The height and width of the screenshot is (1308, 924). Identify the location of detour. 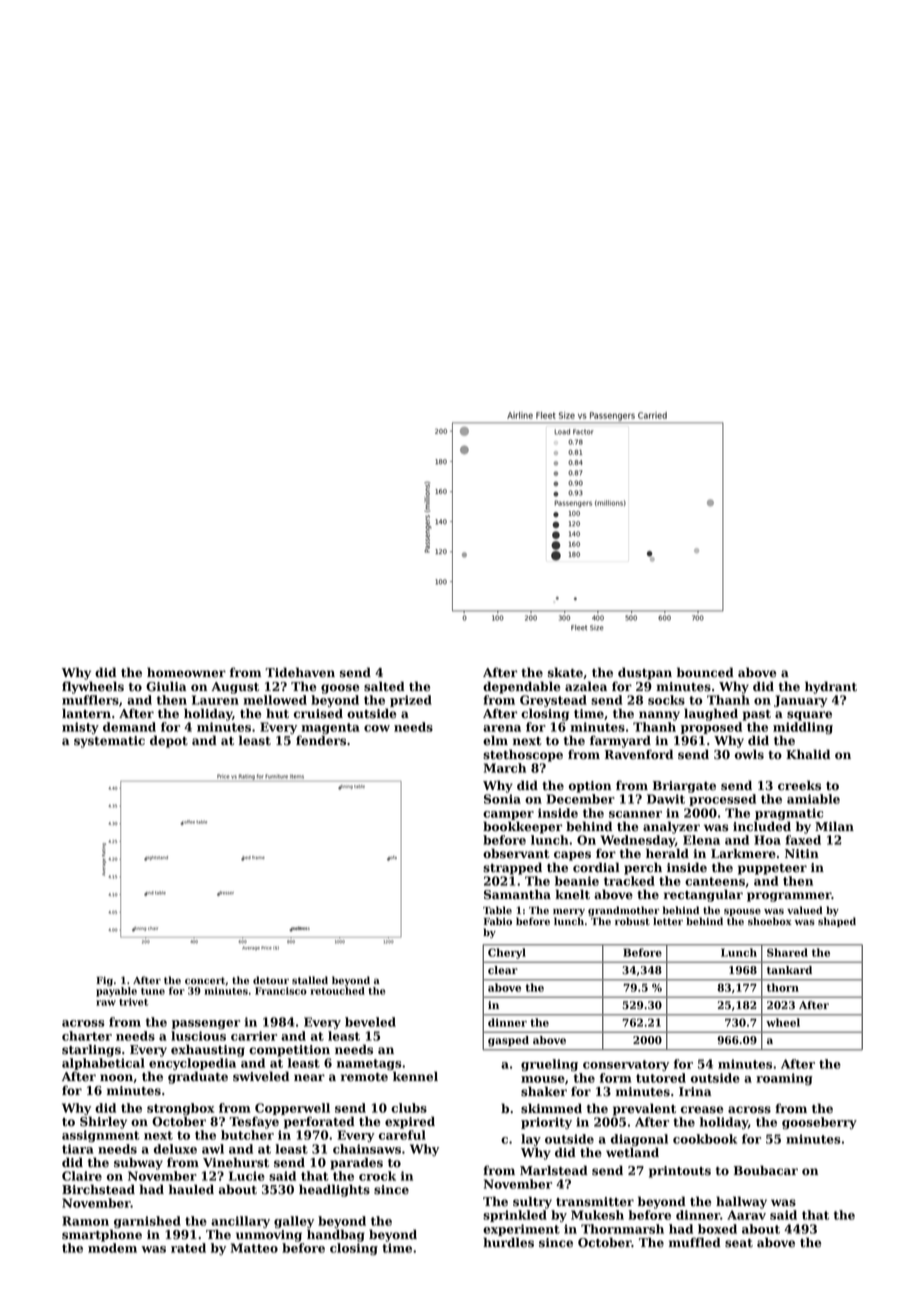
(271, 980).
